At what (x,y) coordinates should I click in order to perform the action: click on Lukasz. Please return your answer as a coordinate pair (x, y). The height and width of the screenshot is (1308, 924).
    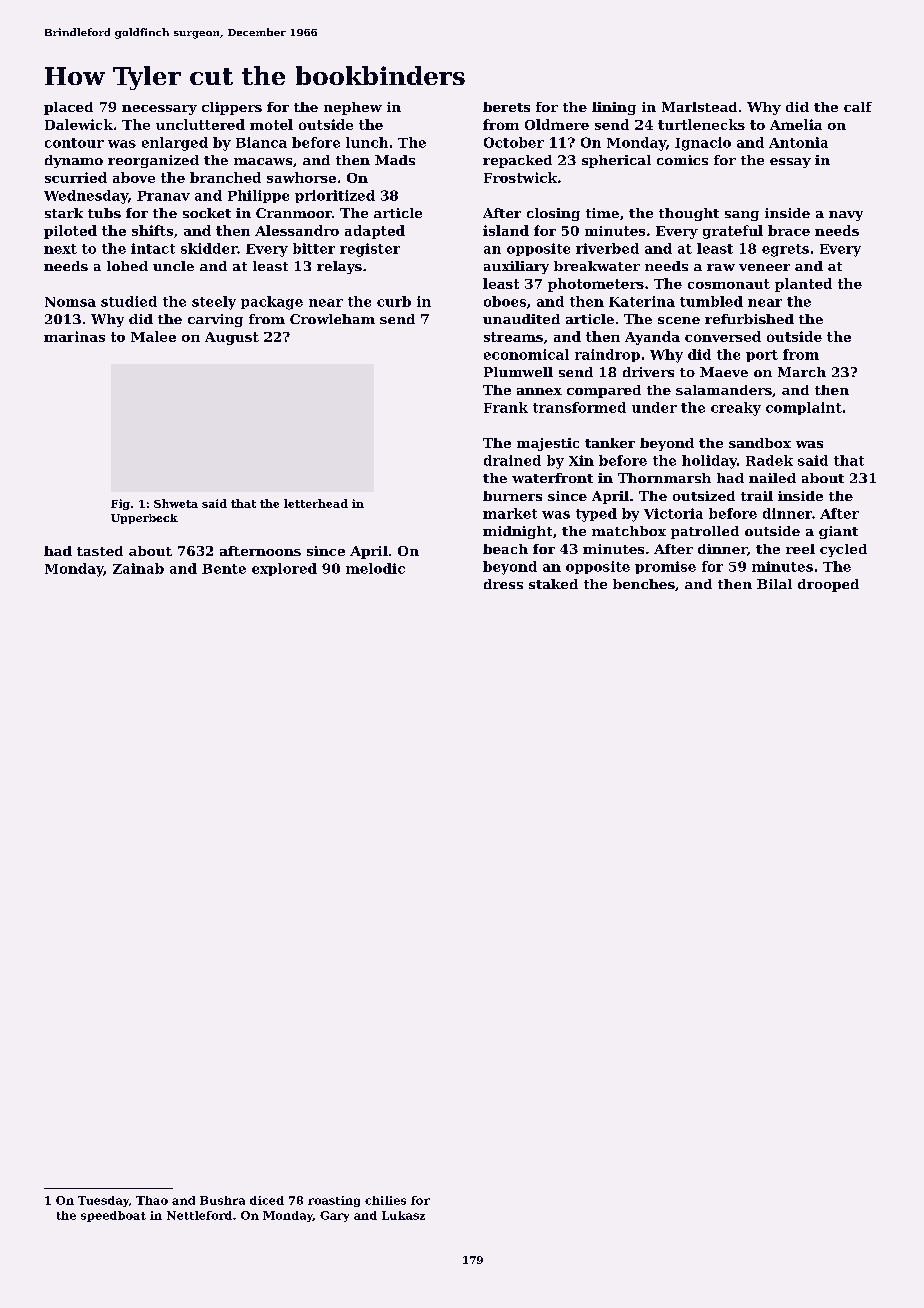
    Looking at the image, I should click on (403, 1215).
